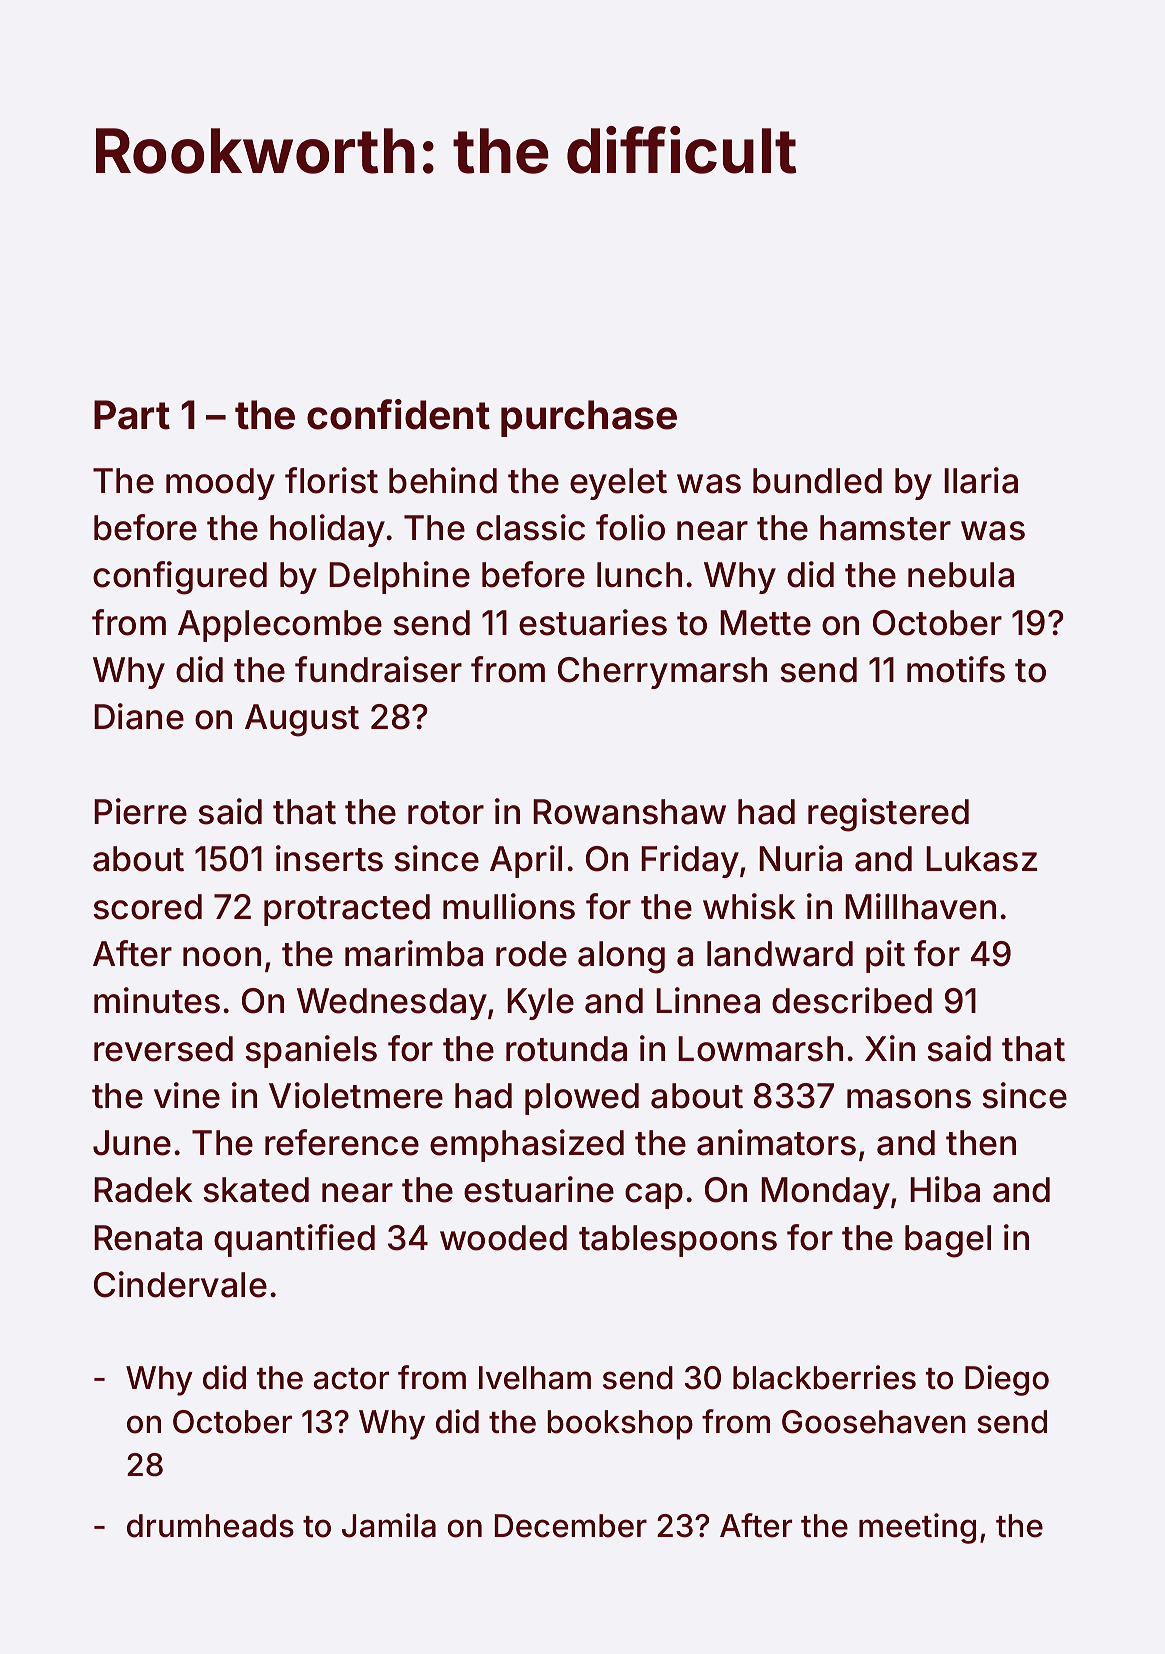 The image size is (1165, 1654). I want to click on June, so click(132, 1143).
